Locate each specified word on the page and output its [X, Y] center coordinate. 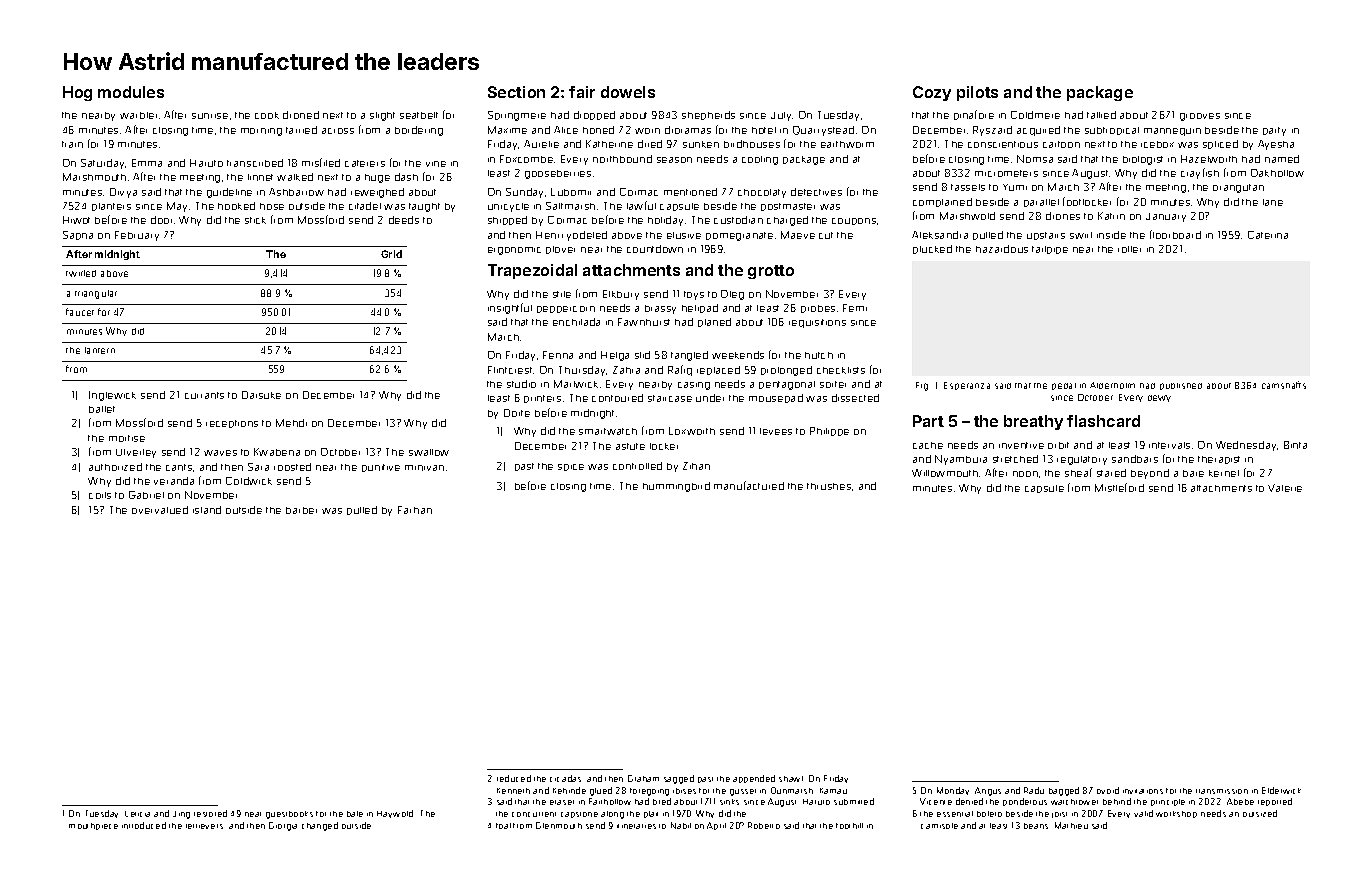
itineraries [636, 826]
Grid [391, 254]
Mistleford [1119, 487]
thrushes [829, 486]
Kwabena [277, 452]
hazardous [1002, 249]
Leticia [137, 814]
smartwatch [608, 431]
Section [516, 92]
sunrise [210, 116]
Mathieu [1071, 825]
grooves [1200, 117]
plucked [932, 249]
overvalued [160, 510]
